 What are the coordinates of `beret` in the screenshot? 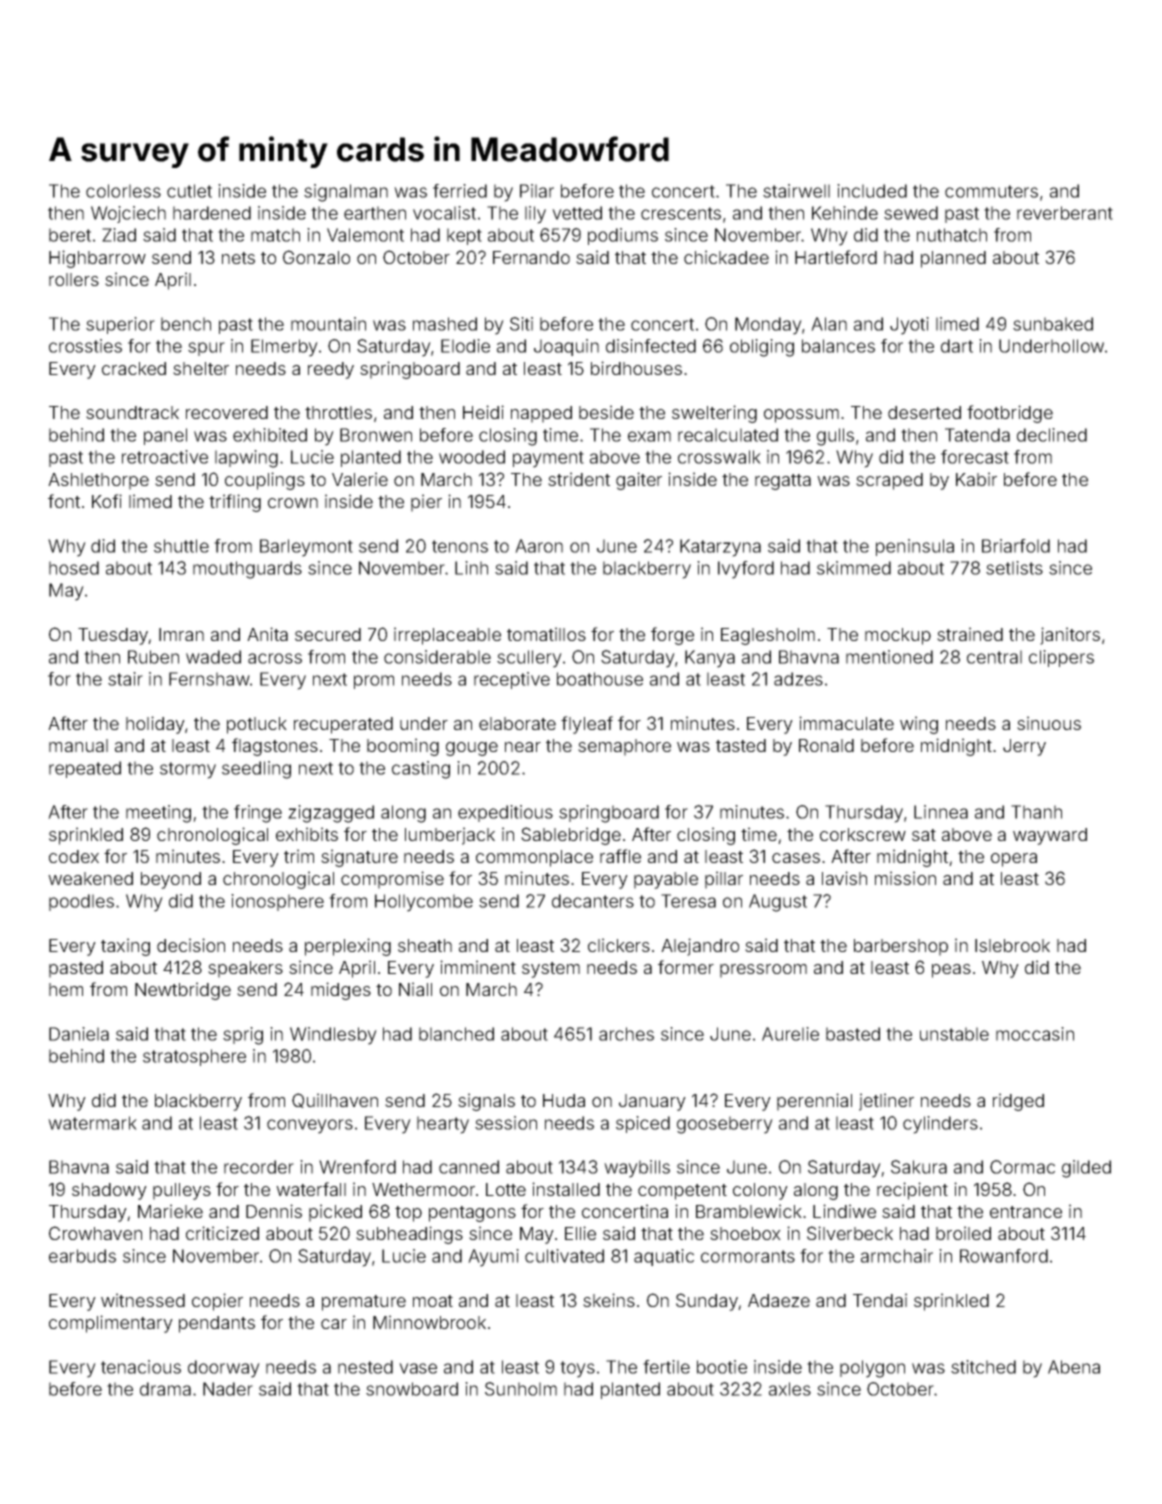 It's located at (70, 235).
